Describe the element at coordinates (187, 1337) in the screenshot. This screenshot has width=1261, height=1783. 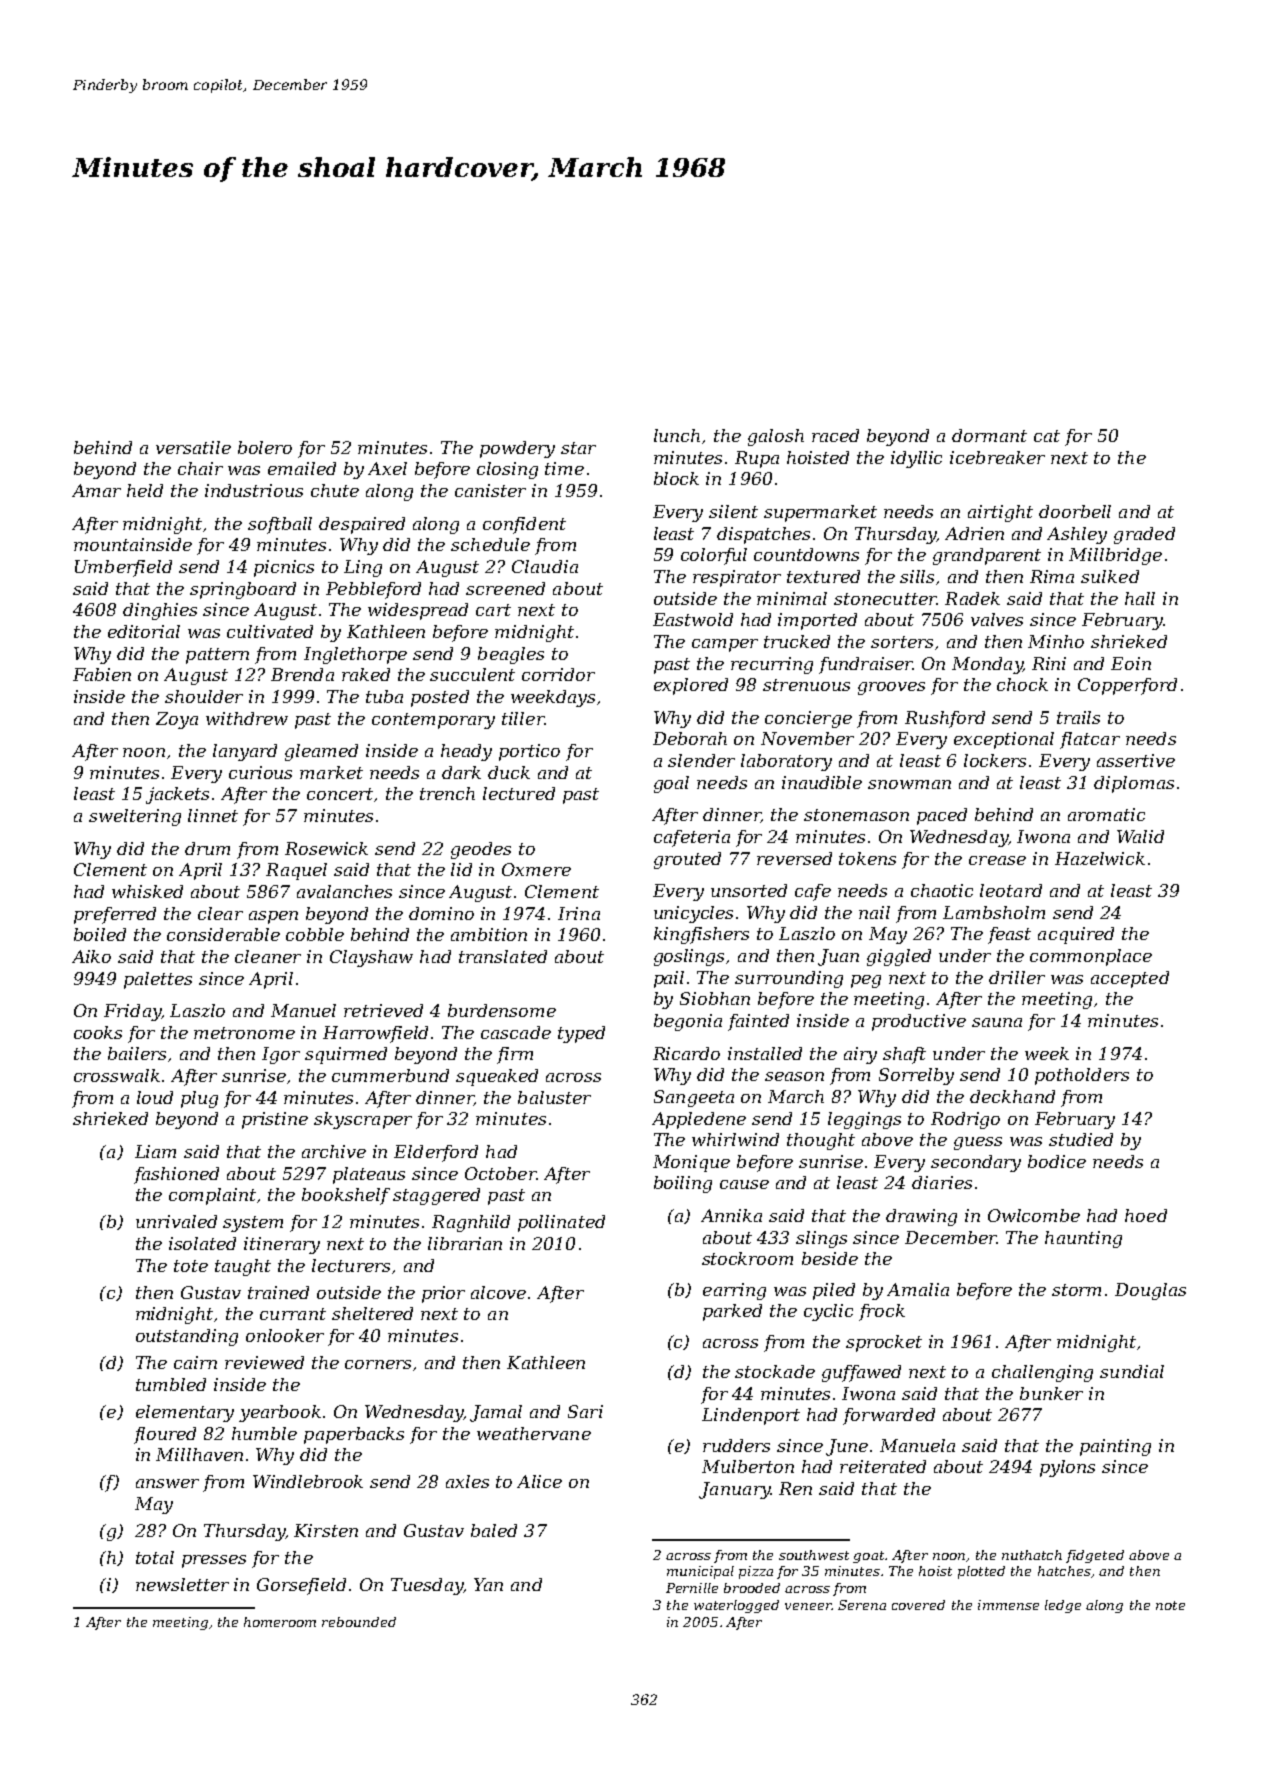
I see `outstanding` at that location.
